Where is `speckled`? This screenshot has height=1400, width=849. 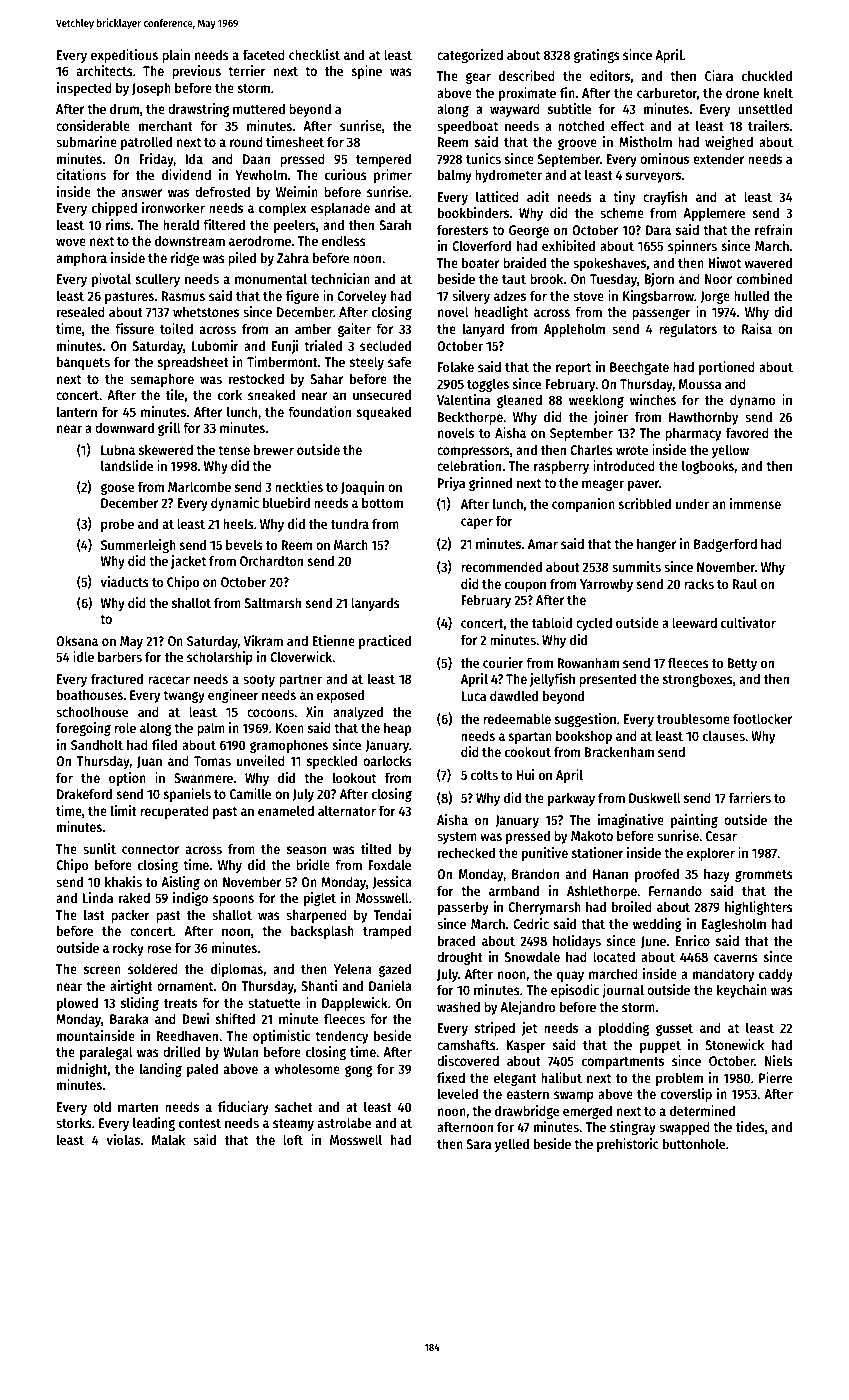
speckled is located at coordinates (332, 762).
